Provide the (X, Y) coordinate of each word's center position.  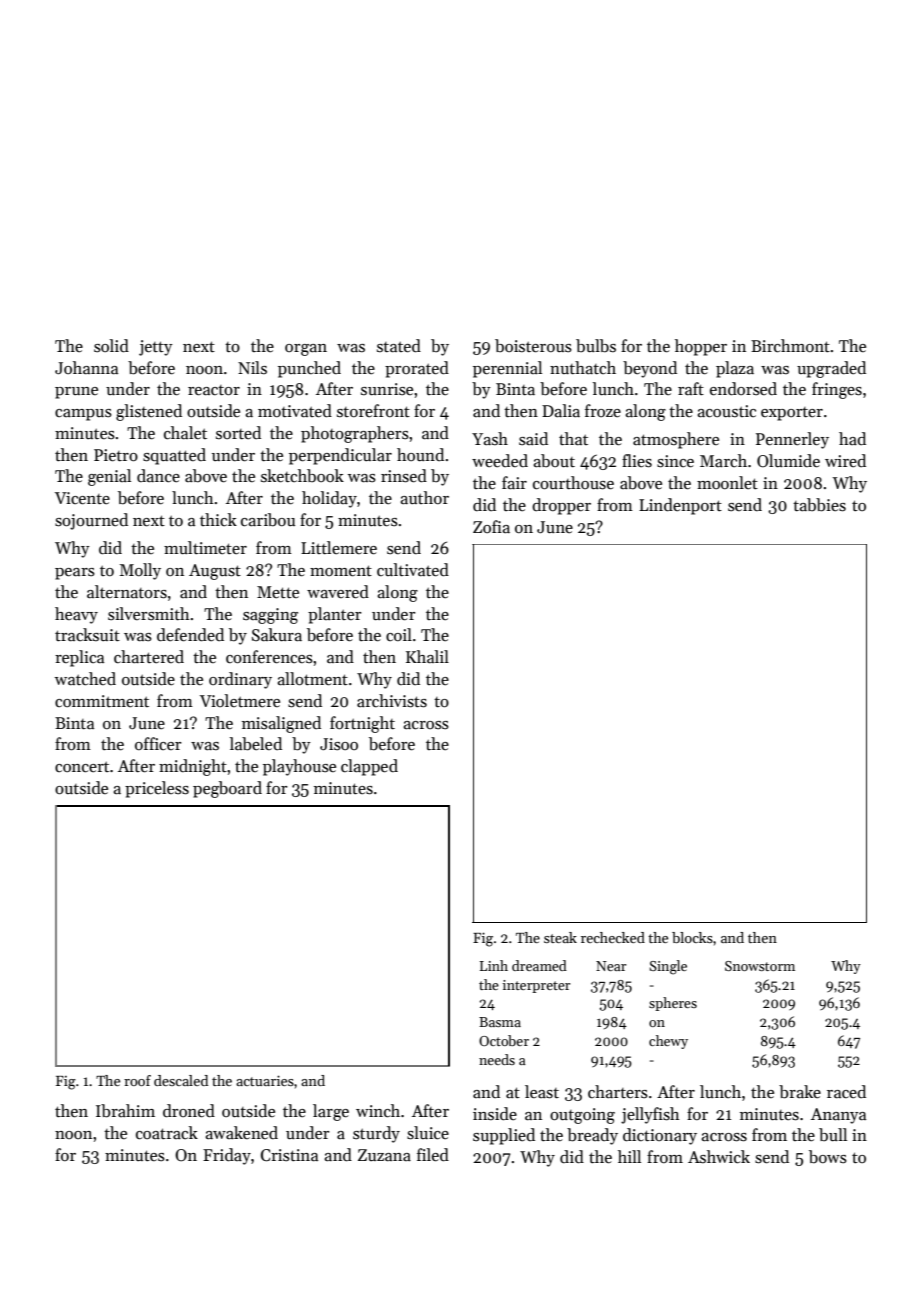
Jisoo (339, 744)
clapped (369, 767)
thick (218, 519)
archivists (392, 701)
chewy (668, 1042)
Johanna (86, 368)
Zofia (491, 527)
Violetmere (240, 701)
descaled (181, 1080)
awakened (241, 1133)
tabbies (819, 505)
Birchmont (790, 346)
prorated (417, 369)
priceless (157, 789)
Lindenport (680, 506)
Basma (500, 1022)
